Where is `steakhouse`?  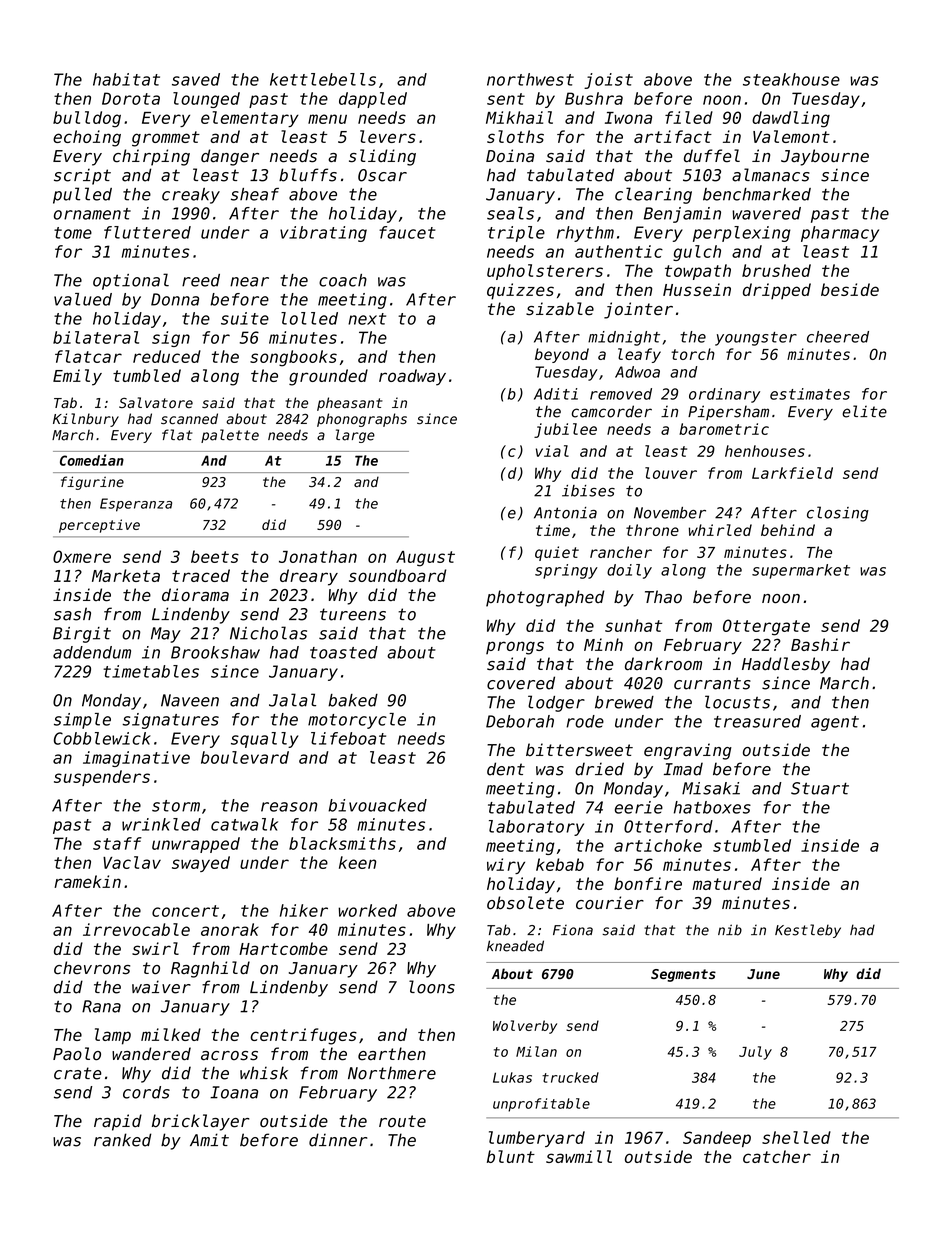
steakhouse is located at coordinates (791, 79).
